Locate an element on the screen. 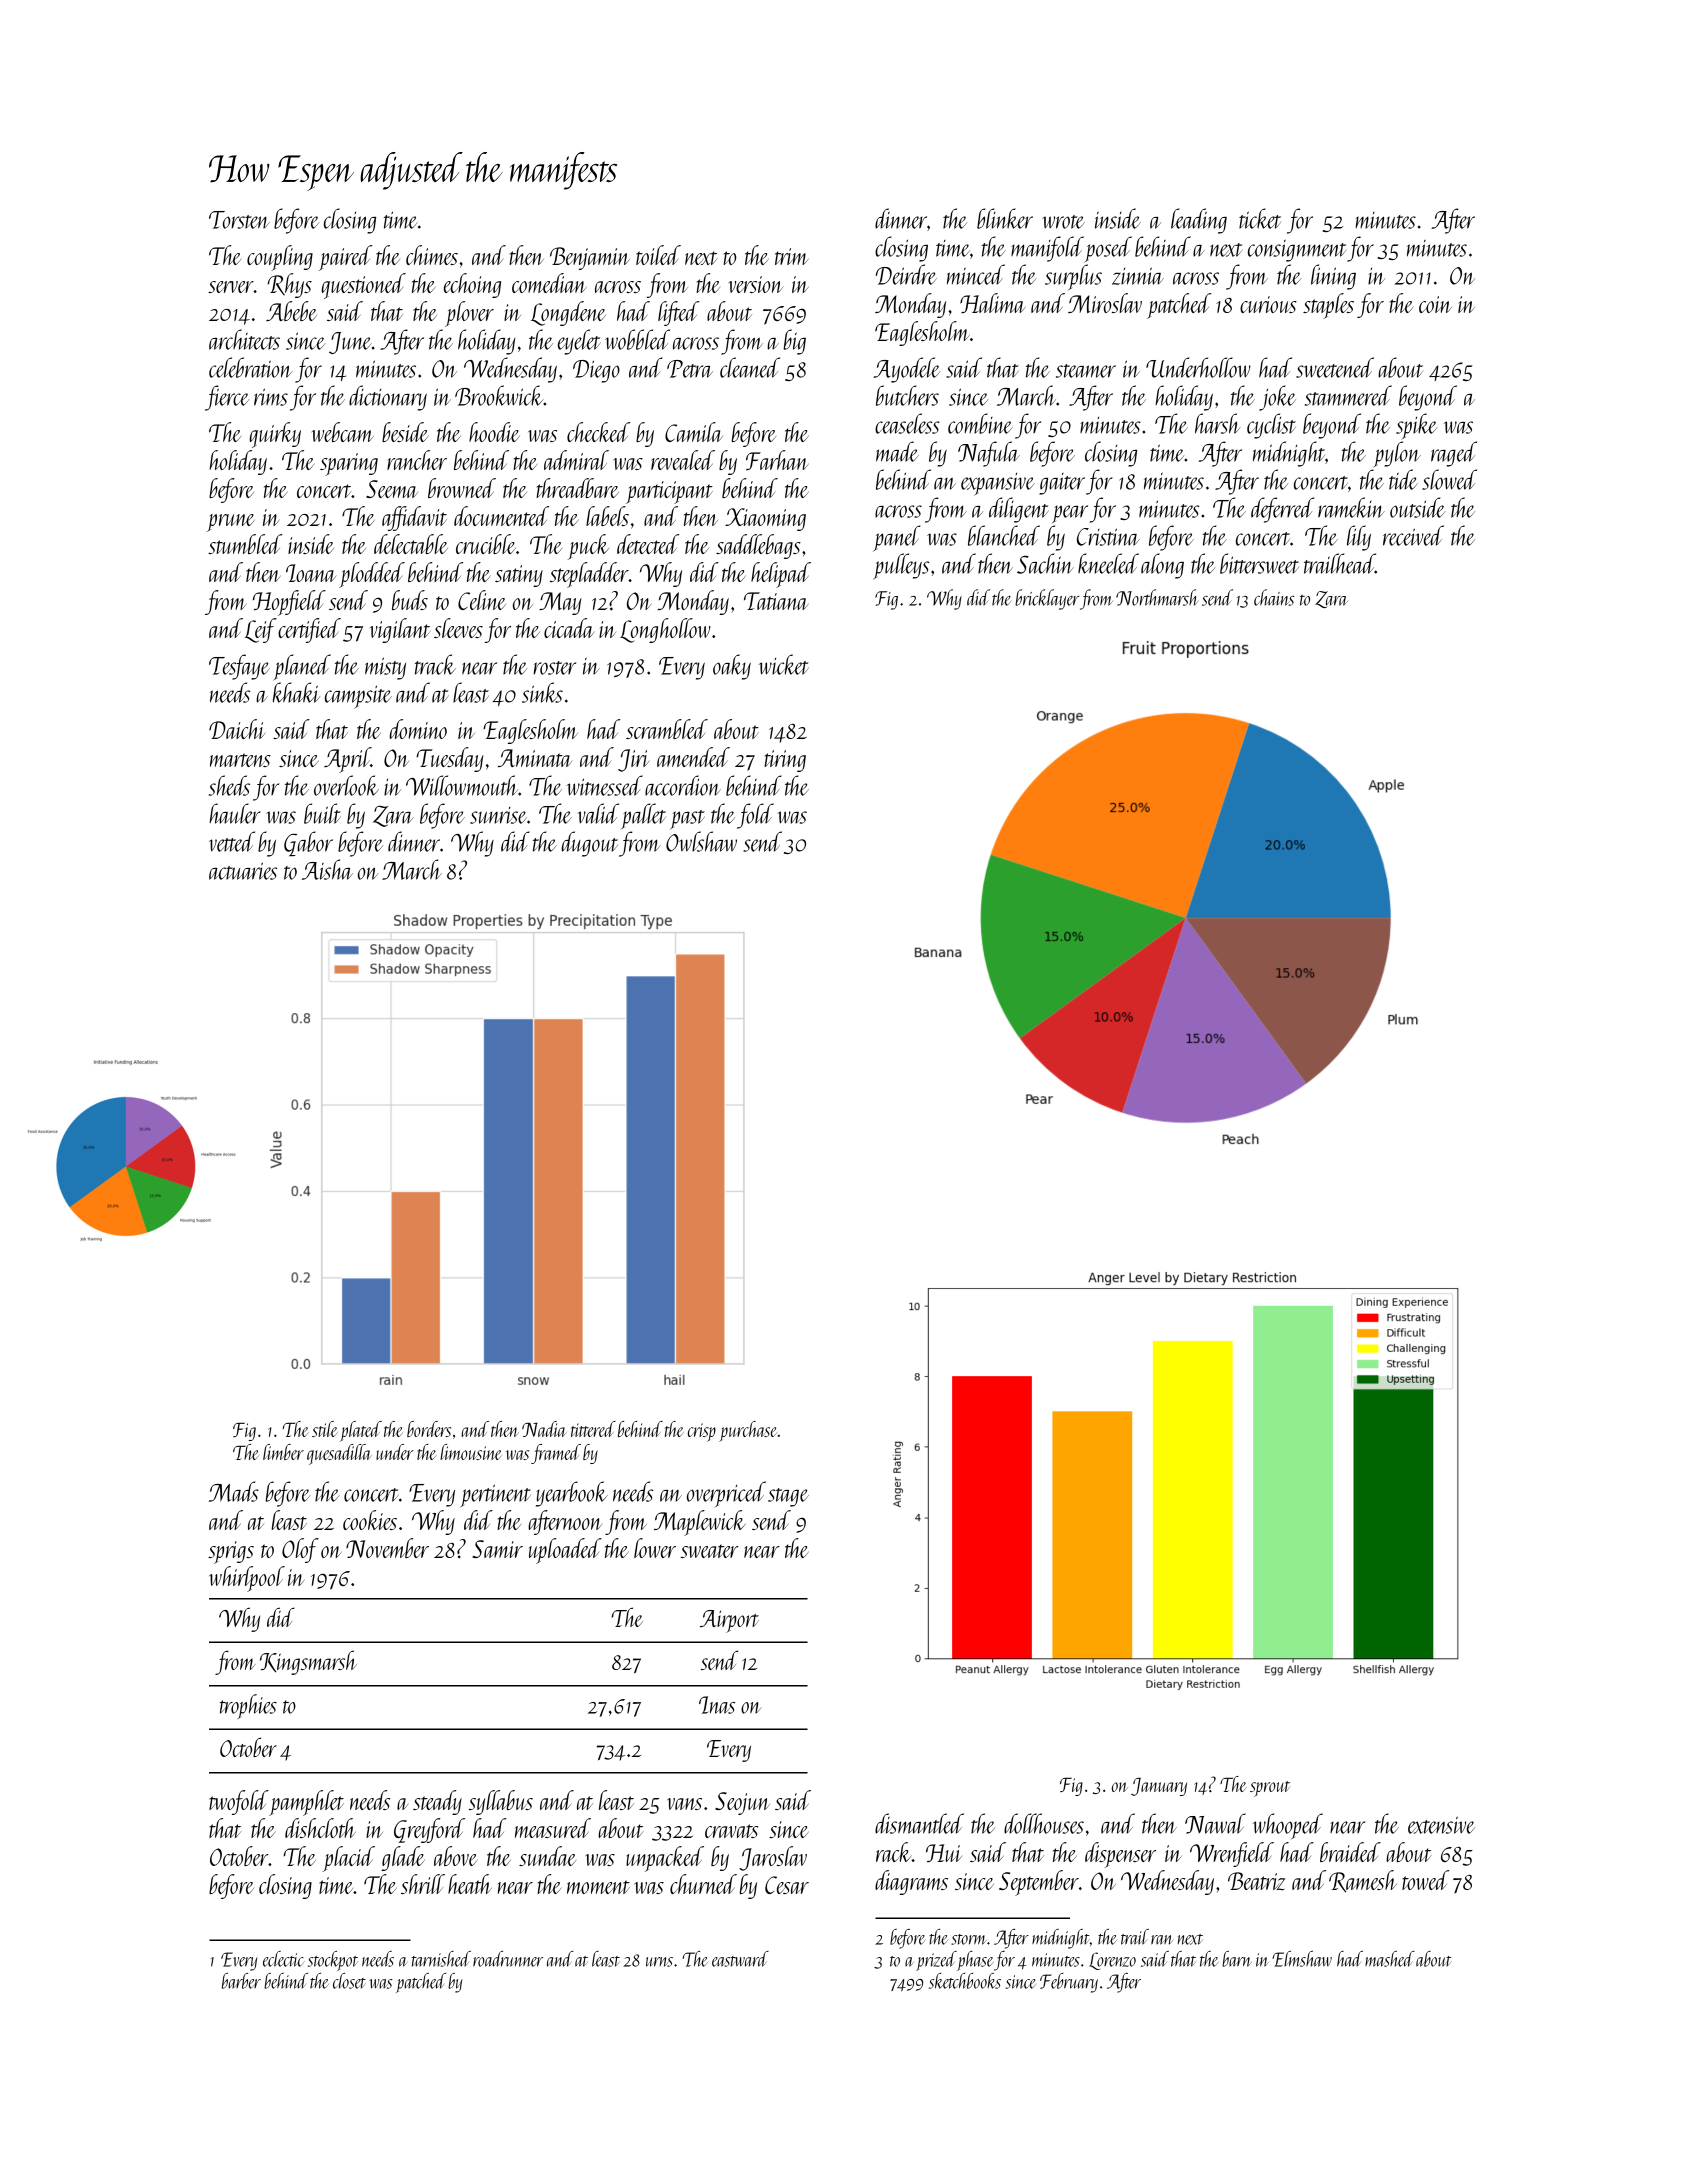 The height and width of the screenshot is (2178, 1683). trophies is located at coordinates (248, 1706).
